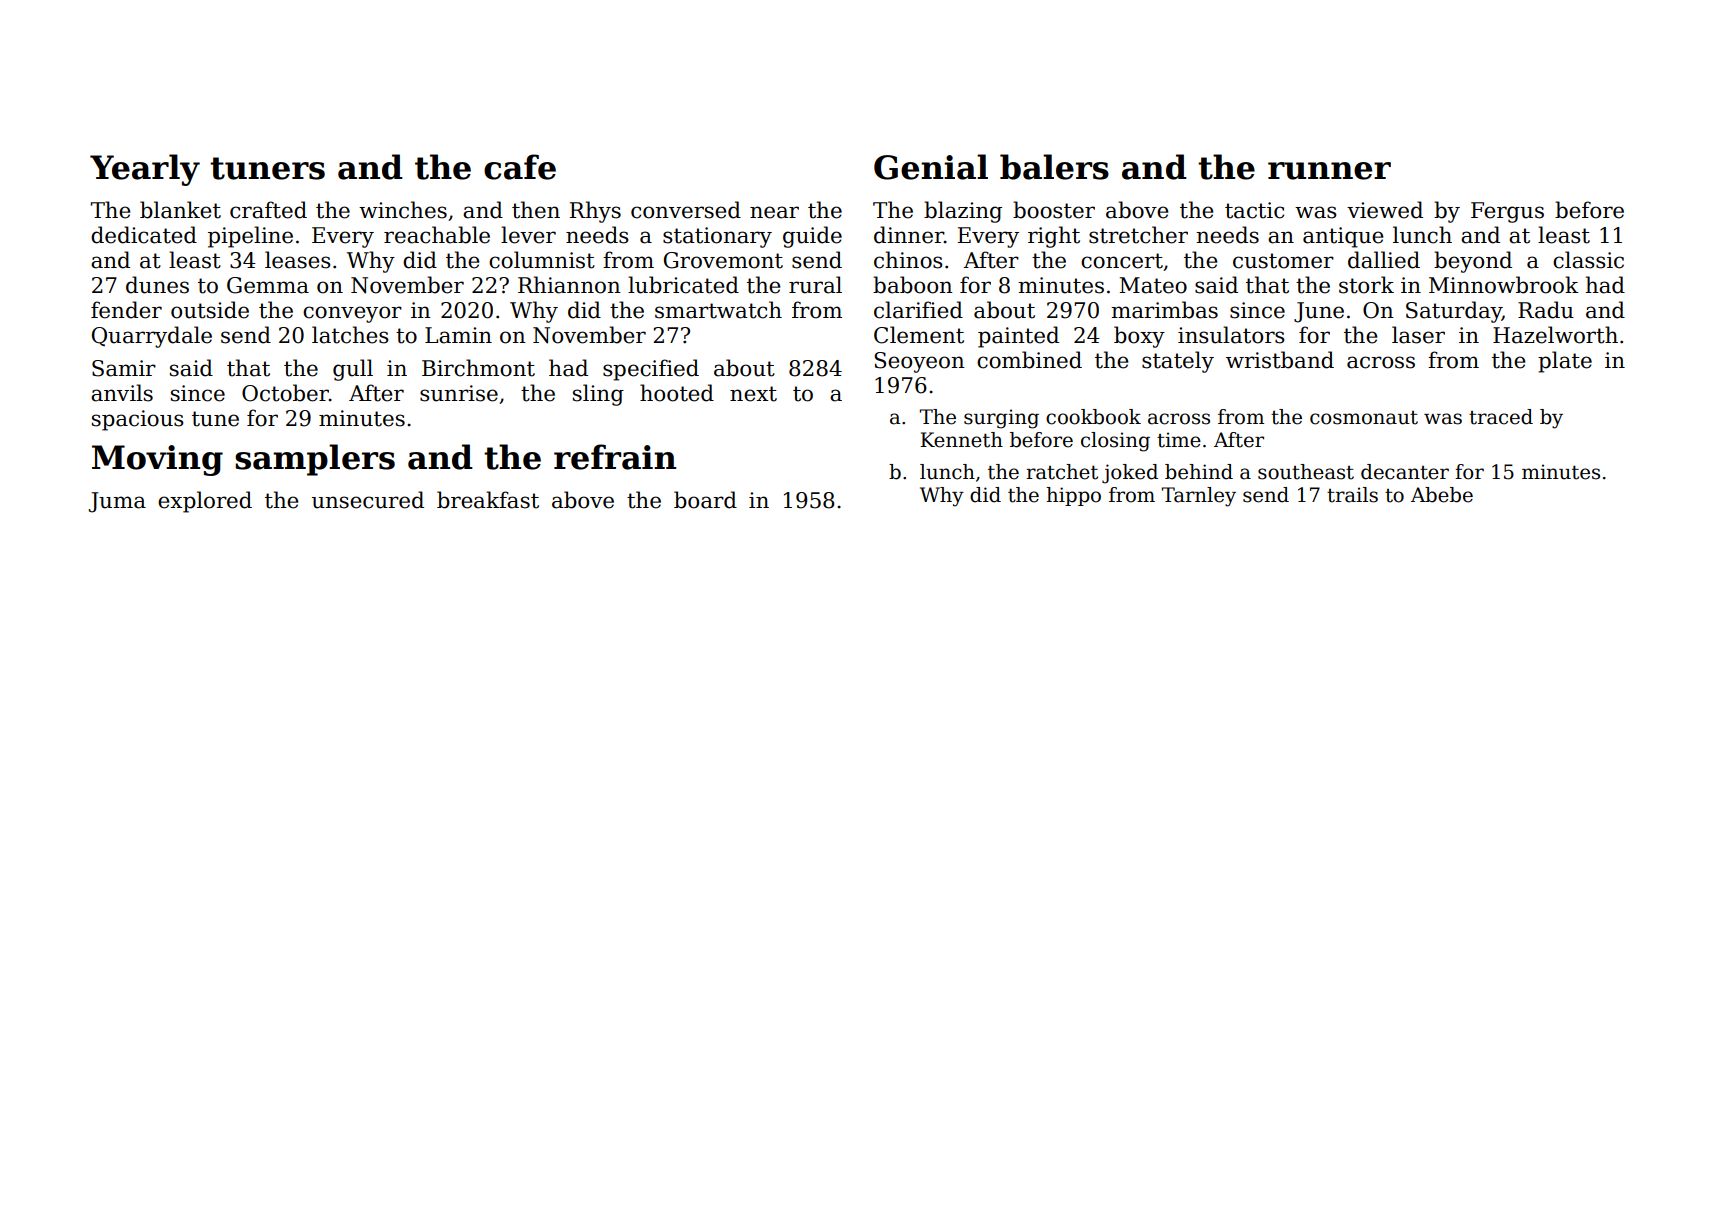  What do you see at coordinates (1546, 310) in the screenshot?
I see `Radu` at bounding box center [1546, 310].
